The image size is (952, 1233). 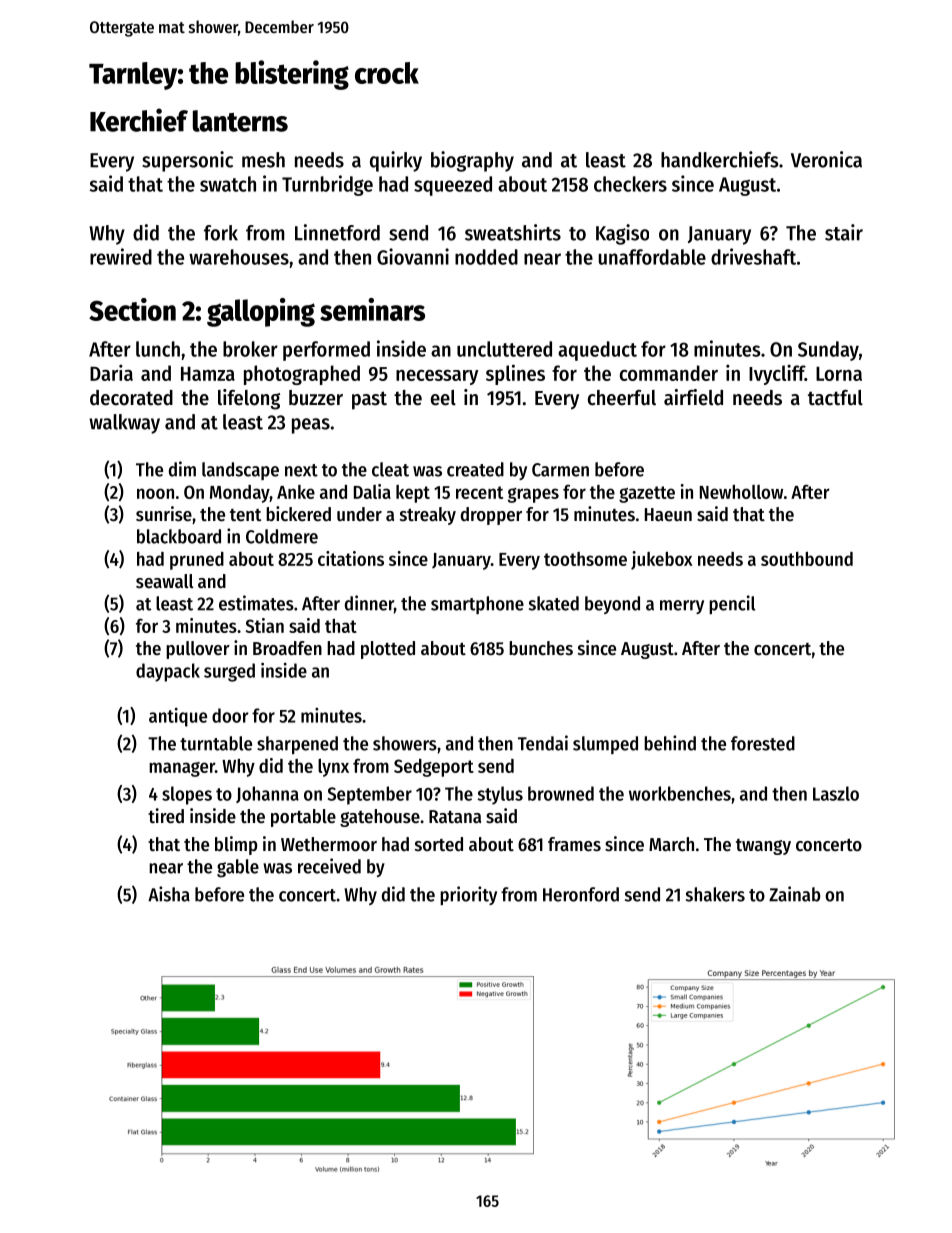 I want to click on unaffordable, so click(x=652, y=257).
